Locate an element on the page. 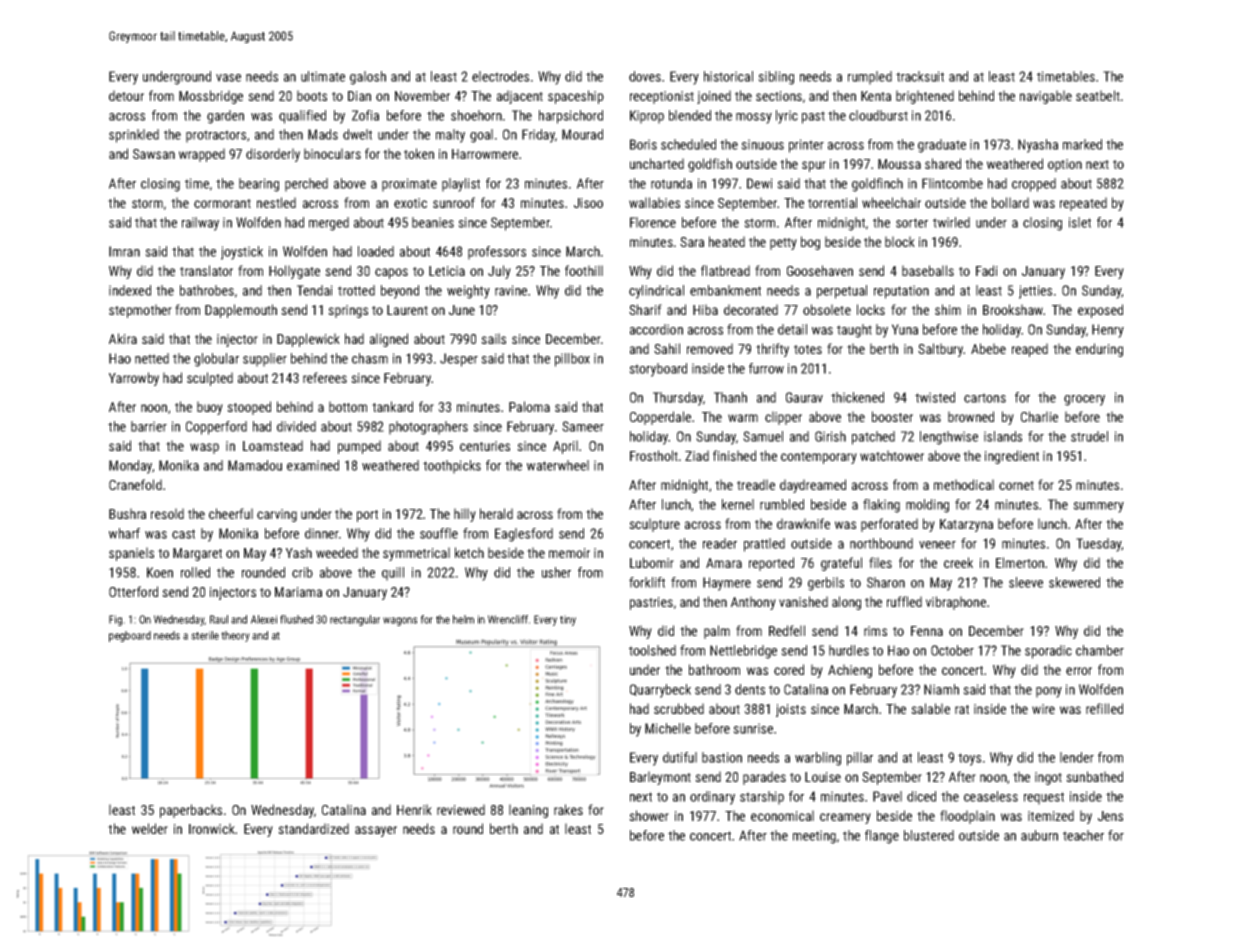  tracksuit is located at coordinates (920, 76).
